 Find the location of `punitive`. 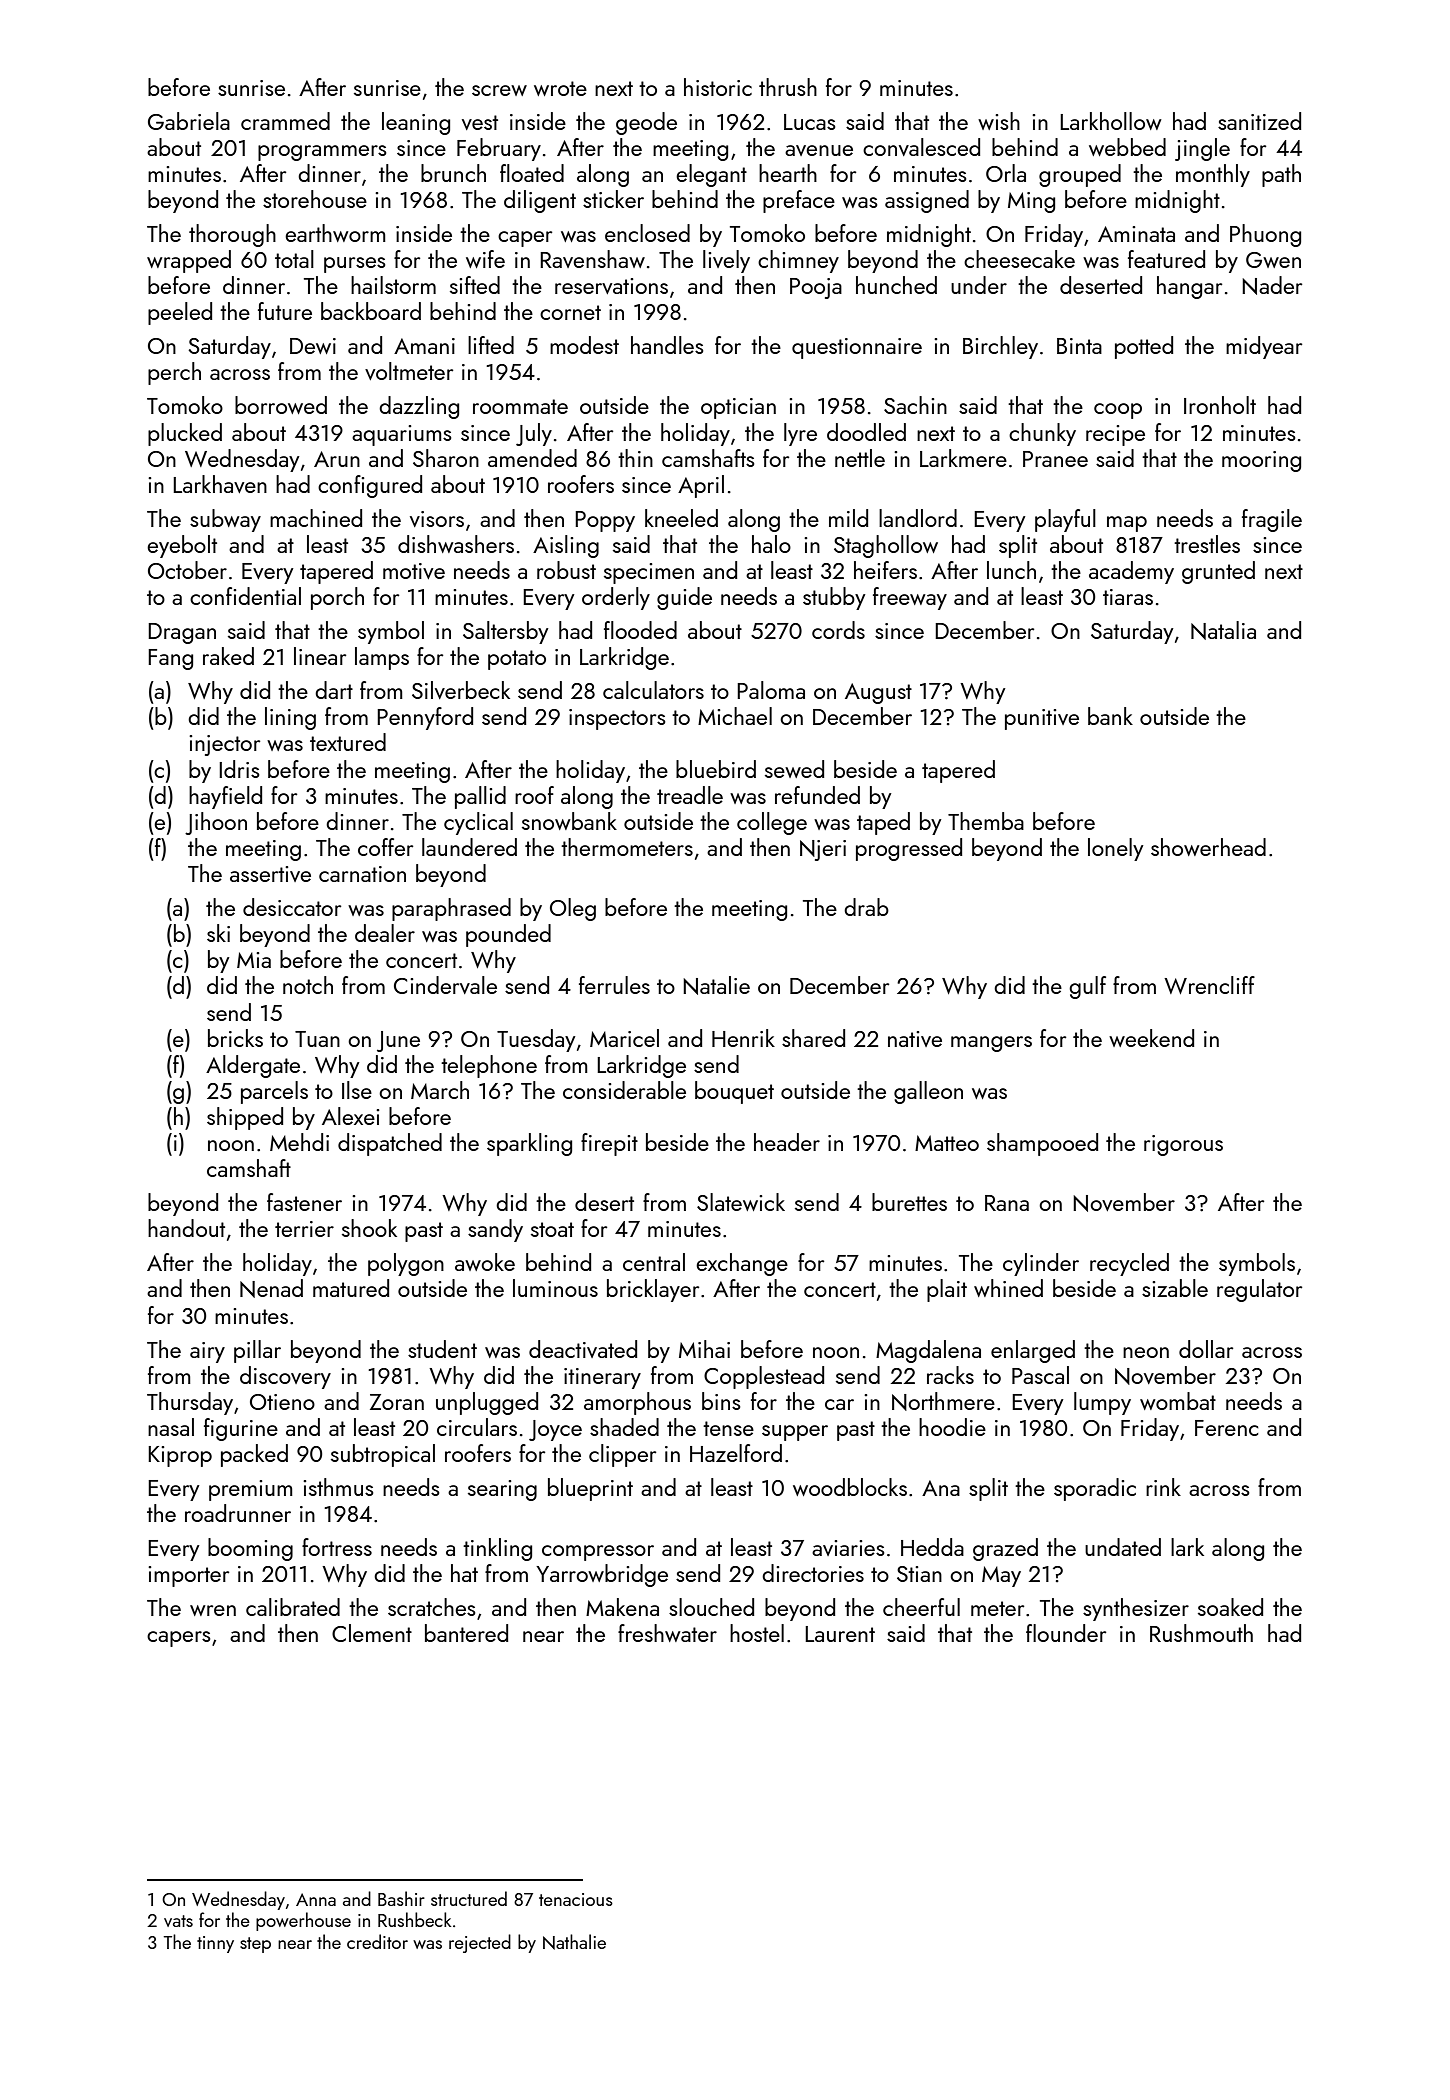

punitive is located at coordinates (1042, 719).
